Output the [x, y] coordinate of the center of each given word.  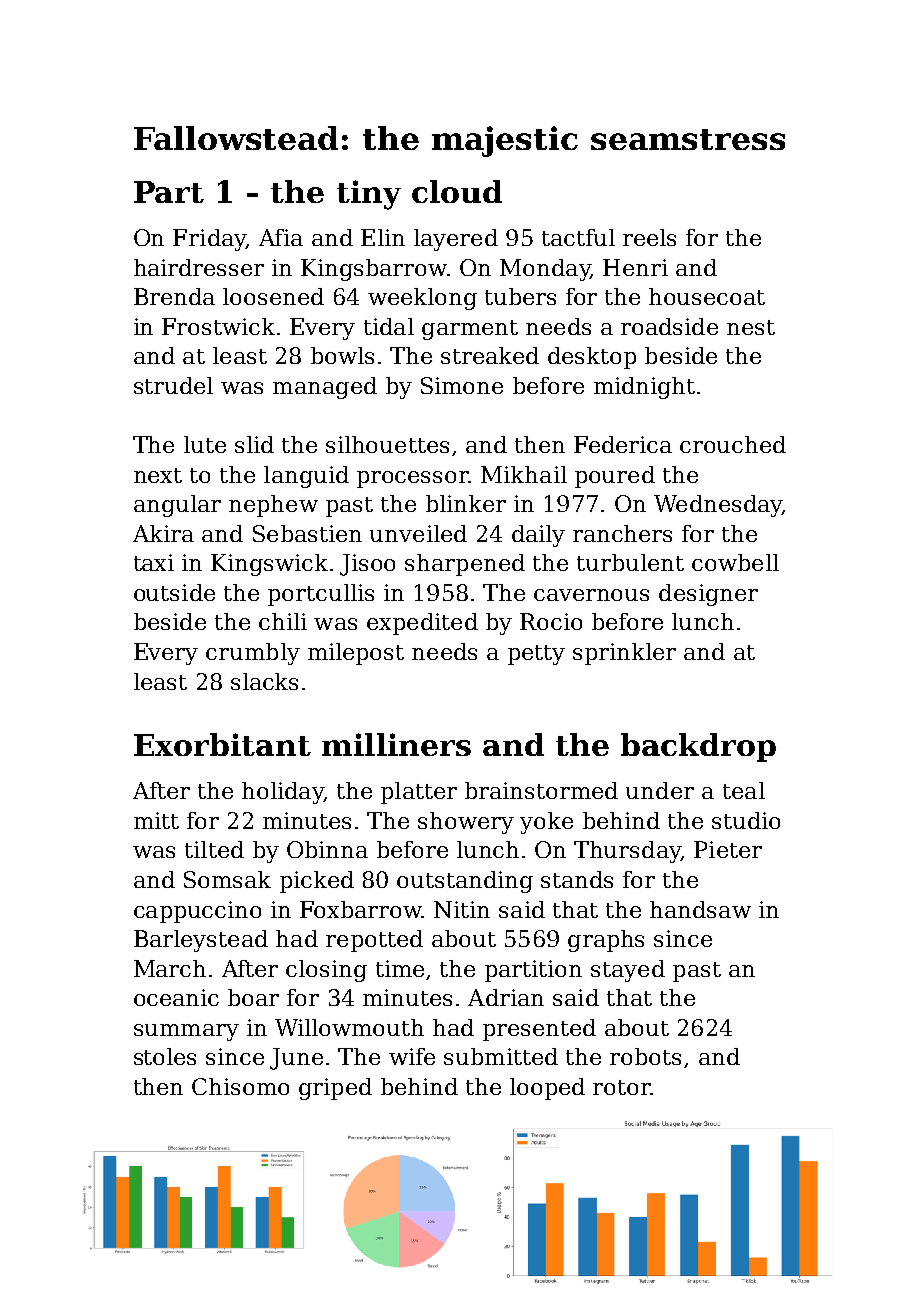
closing [326, 971]
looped [547, 1089]
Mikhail [524, 474]
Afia [281, 237]
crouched [733, 444]
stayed [628, 971]
